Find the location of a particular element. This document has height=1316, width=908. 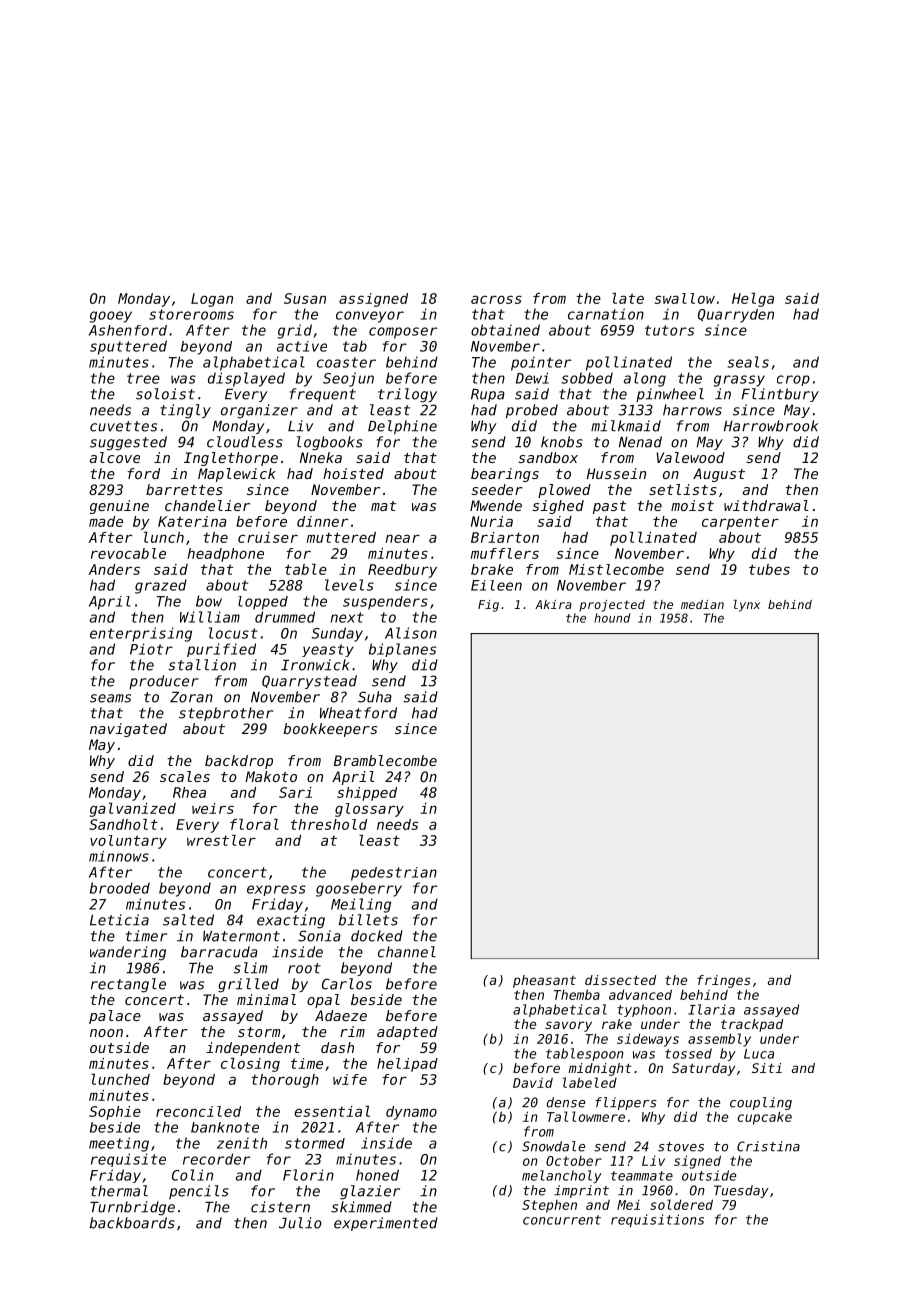

seeder is located at coordinates (497, 489).
